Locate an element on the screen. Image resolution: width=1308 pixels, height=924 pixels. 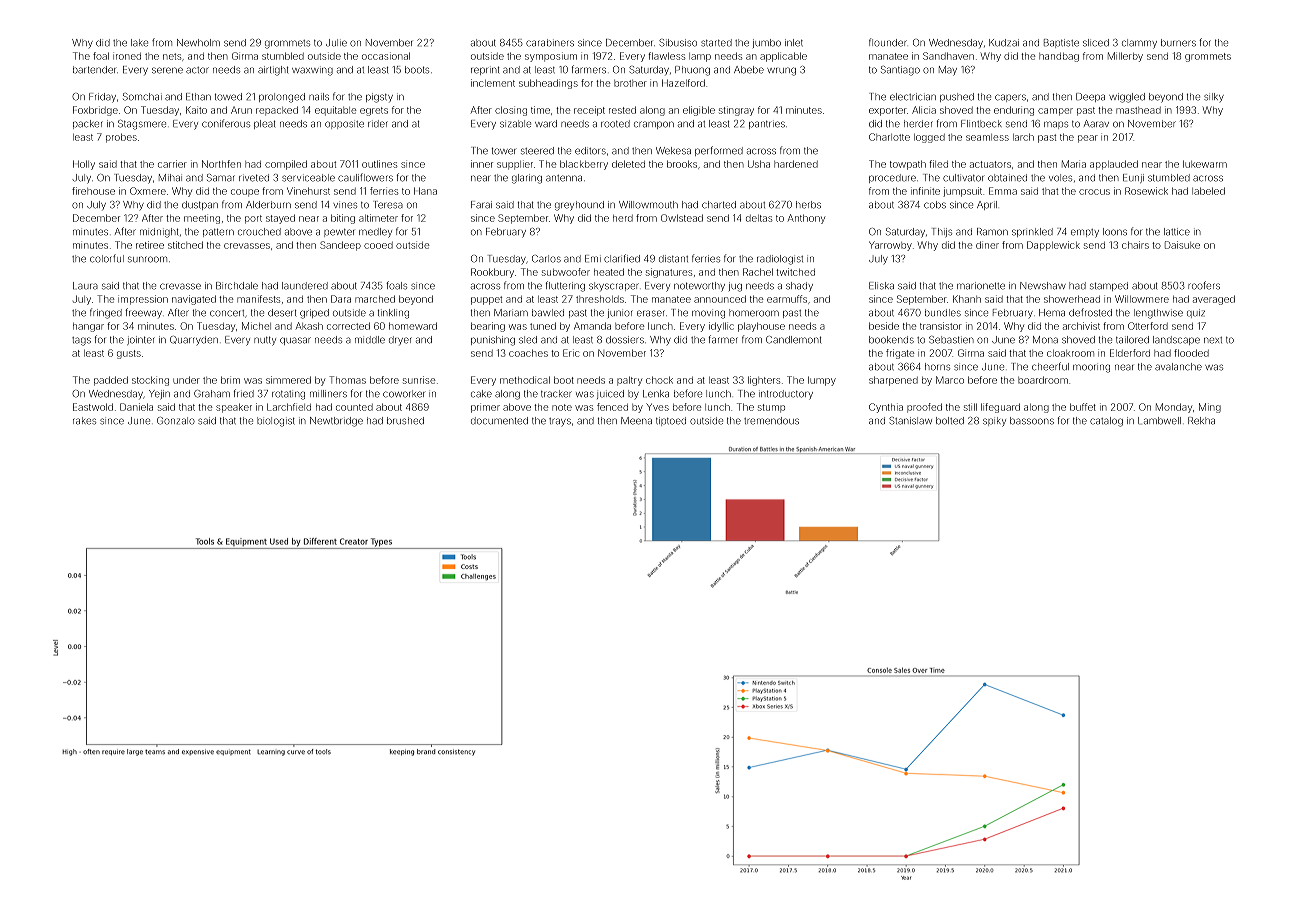
Wekesa is located at coordinates (673, 151).
